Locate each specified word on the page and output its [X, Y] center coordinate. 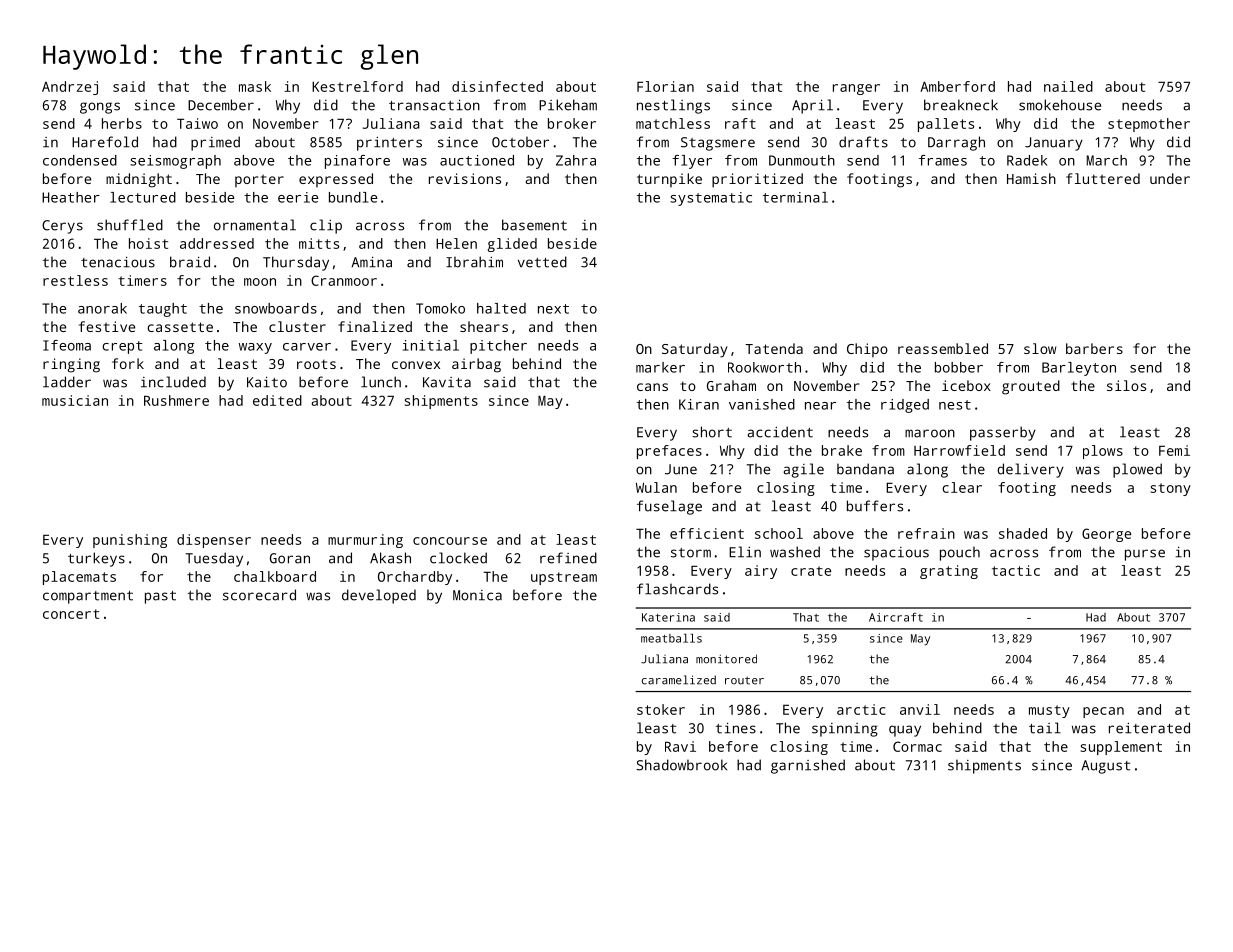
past [160, 597]
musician [75, 400]
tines [736, 728]
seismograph [175, 162]
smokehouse [1060, 105]
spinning [845, 730]
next [553, 309]
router [744, 680]
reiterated [1149, 728]
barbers [1094, 348]
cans [652, 387]
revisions [465, 178]
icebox [966, 385]
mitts [319, 243]
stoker [661, 709]
